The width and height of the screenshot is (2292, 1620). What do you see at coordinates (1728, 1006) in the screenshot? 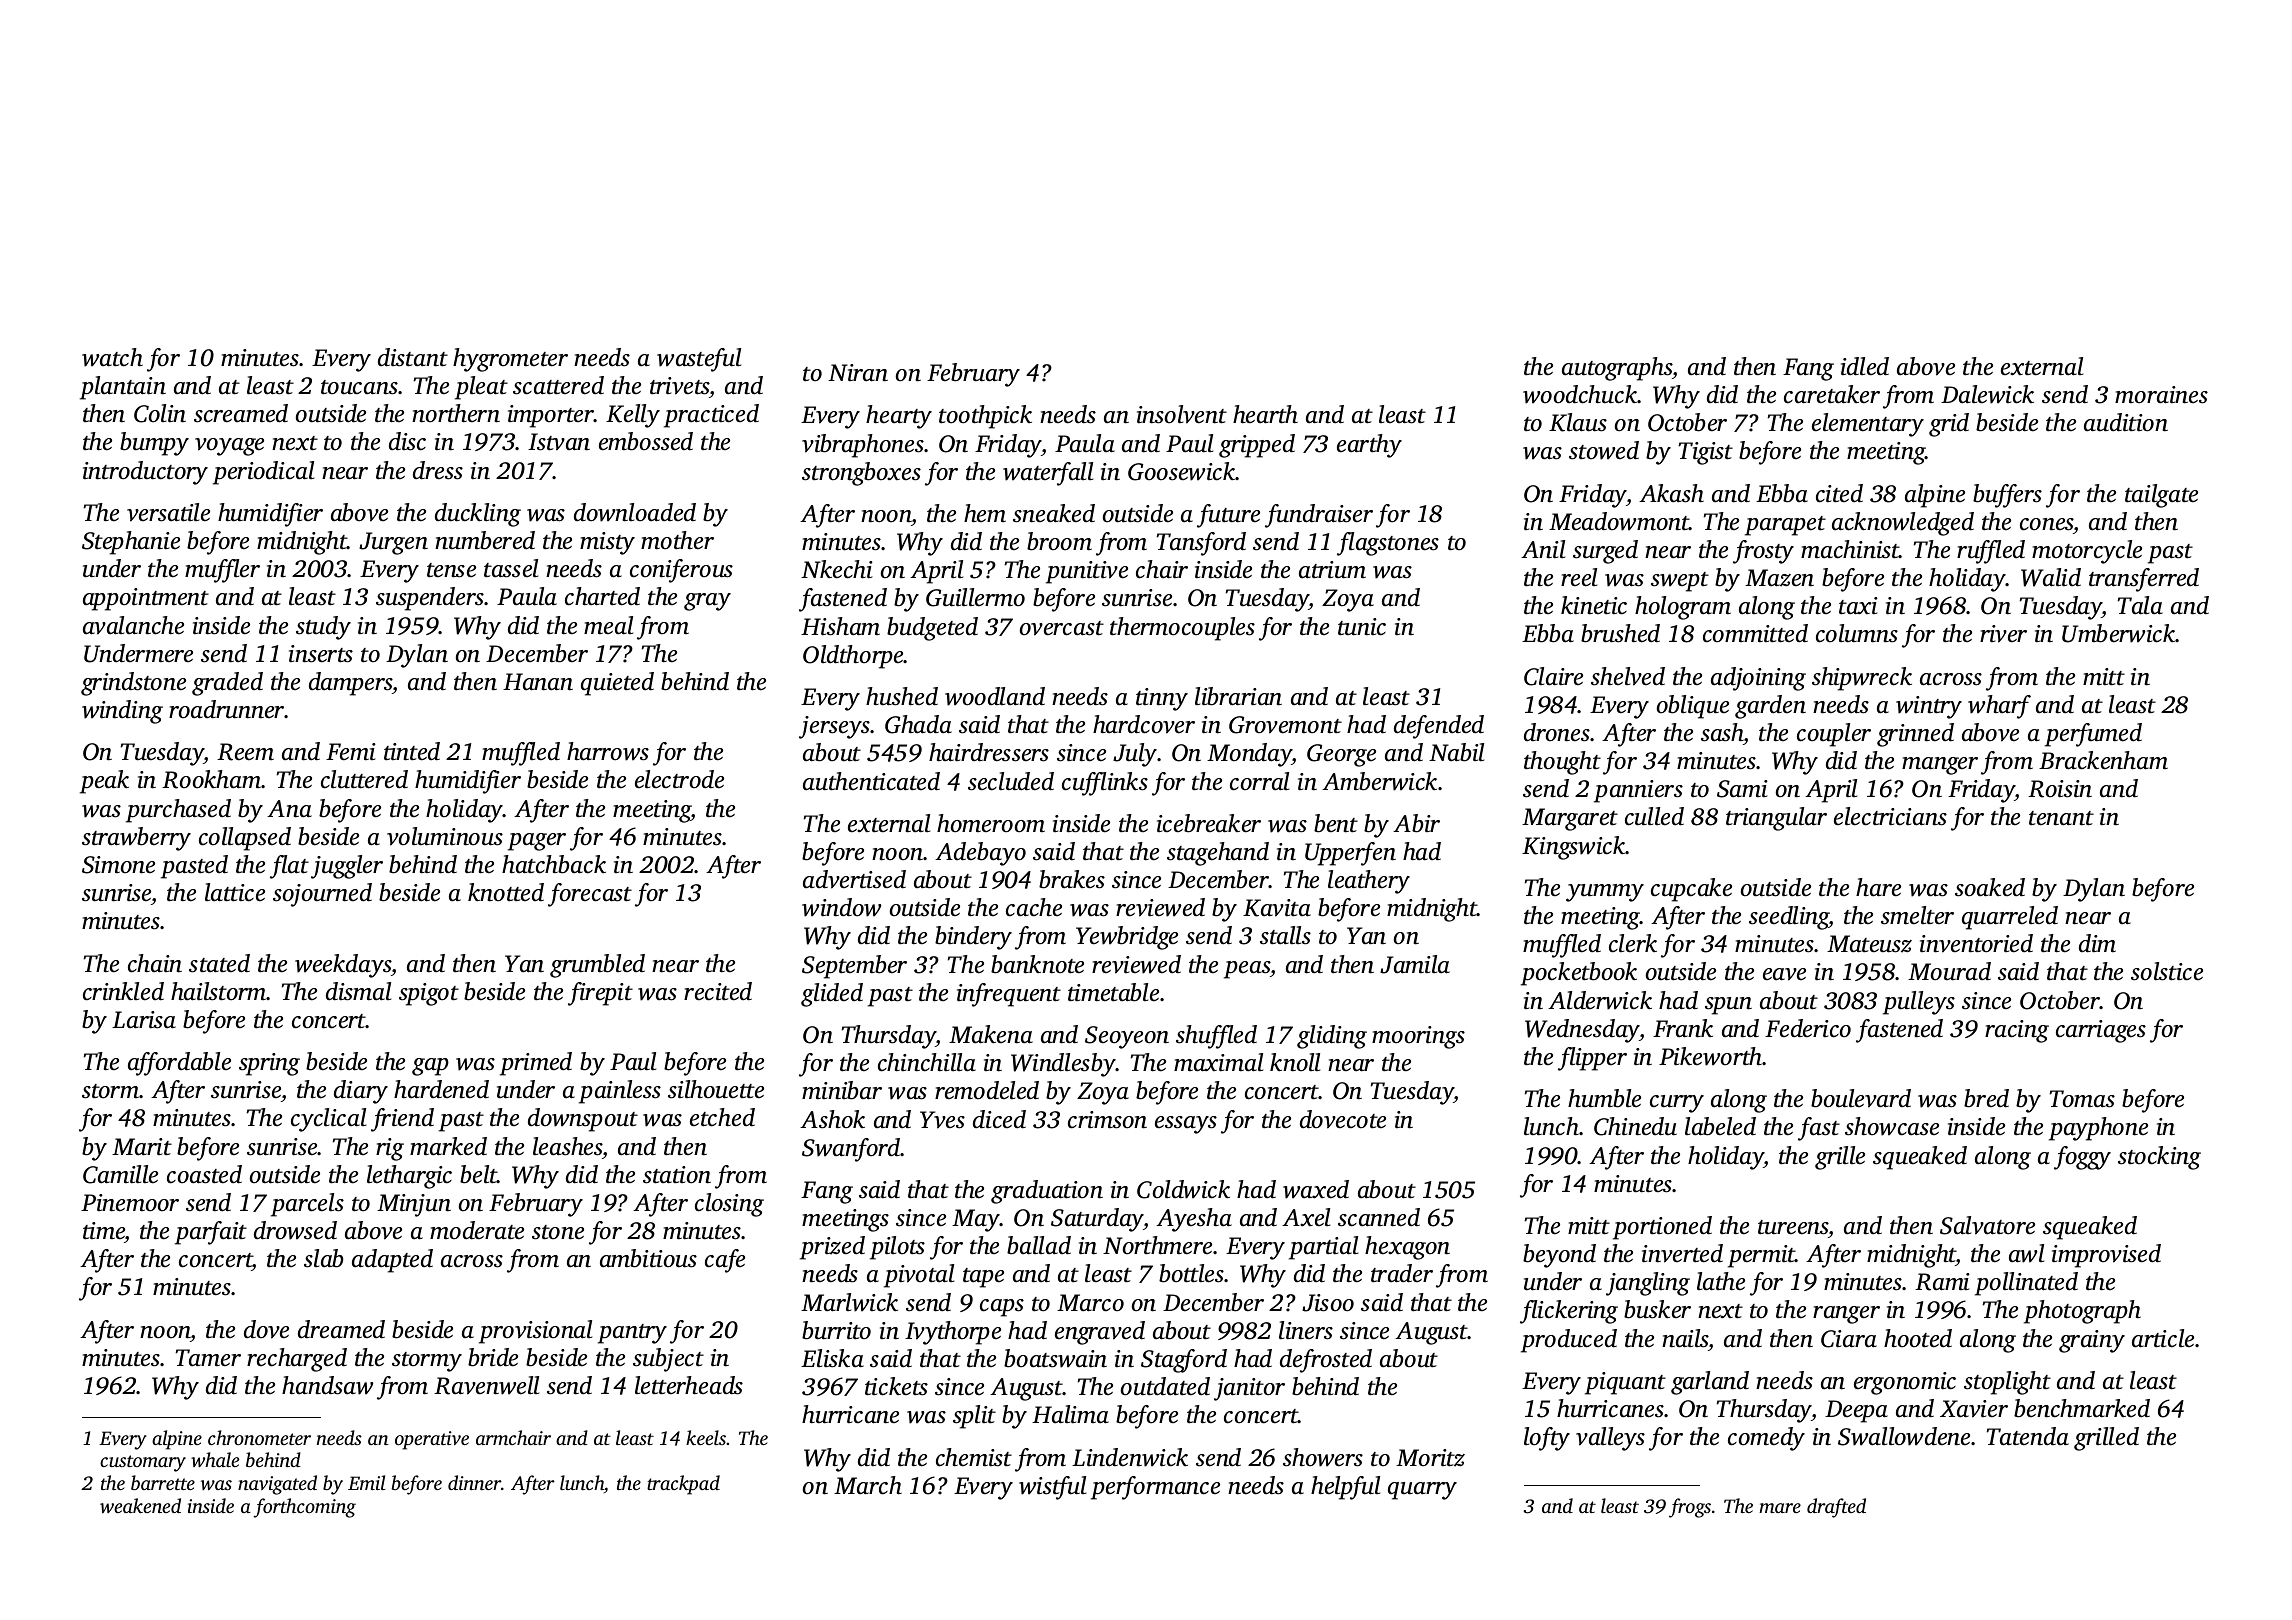
I see `spun` at bounding box center [1728, 1006].
